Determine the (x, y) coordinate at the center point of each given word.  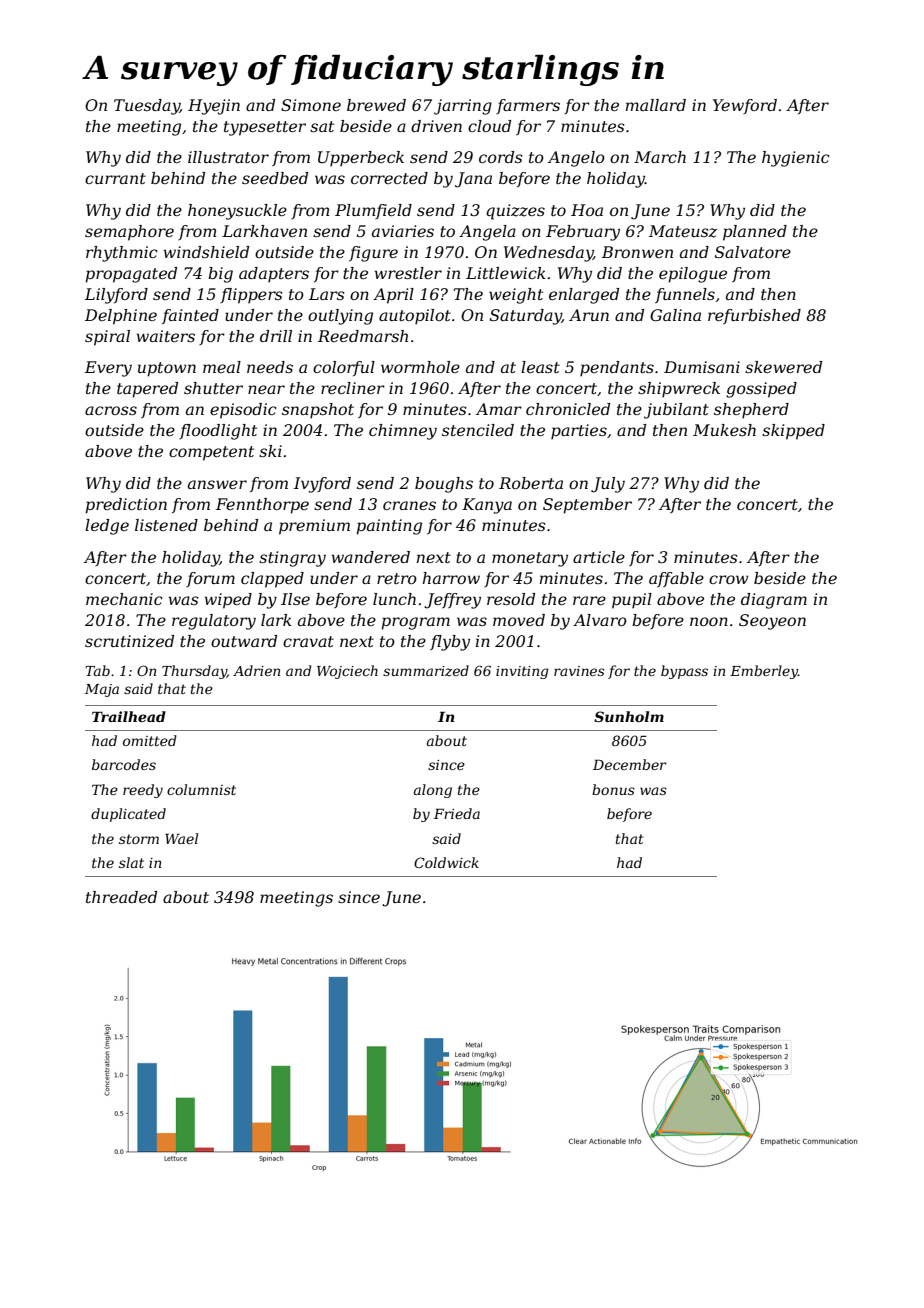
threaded (121, 897)
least (540, 367)
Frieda (457, 813)
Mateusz (683, 231)
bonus (613, 789)
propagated (131, 275)
